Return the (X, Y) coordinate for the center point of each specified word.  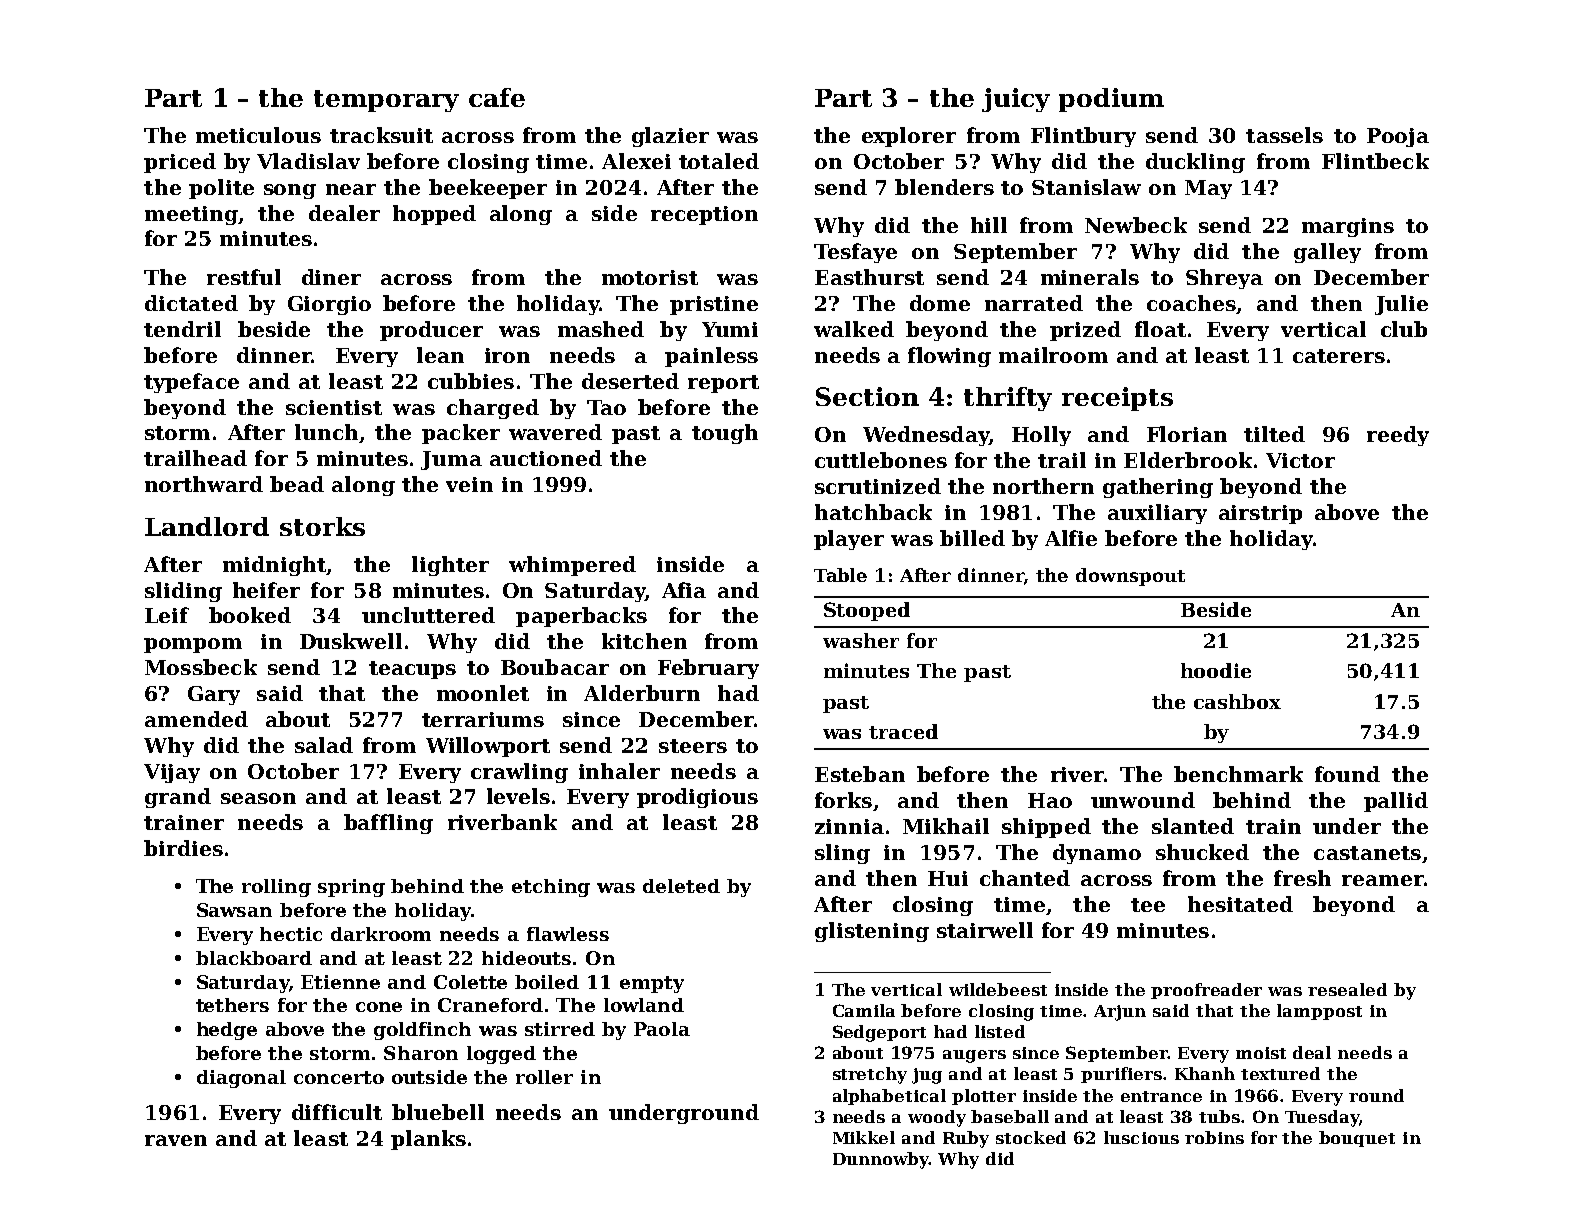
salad (324, 745)
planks (428, 1140)
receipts (1117, 399)
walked (854, 329)
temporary (386, 101)
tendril (182, 329)
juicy (1016, 100)
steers (693, 746)
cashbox (1237, 701)
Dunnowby (881, 1160)
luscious (1141, 1137)
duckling (1195, 163)
